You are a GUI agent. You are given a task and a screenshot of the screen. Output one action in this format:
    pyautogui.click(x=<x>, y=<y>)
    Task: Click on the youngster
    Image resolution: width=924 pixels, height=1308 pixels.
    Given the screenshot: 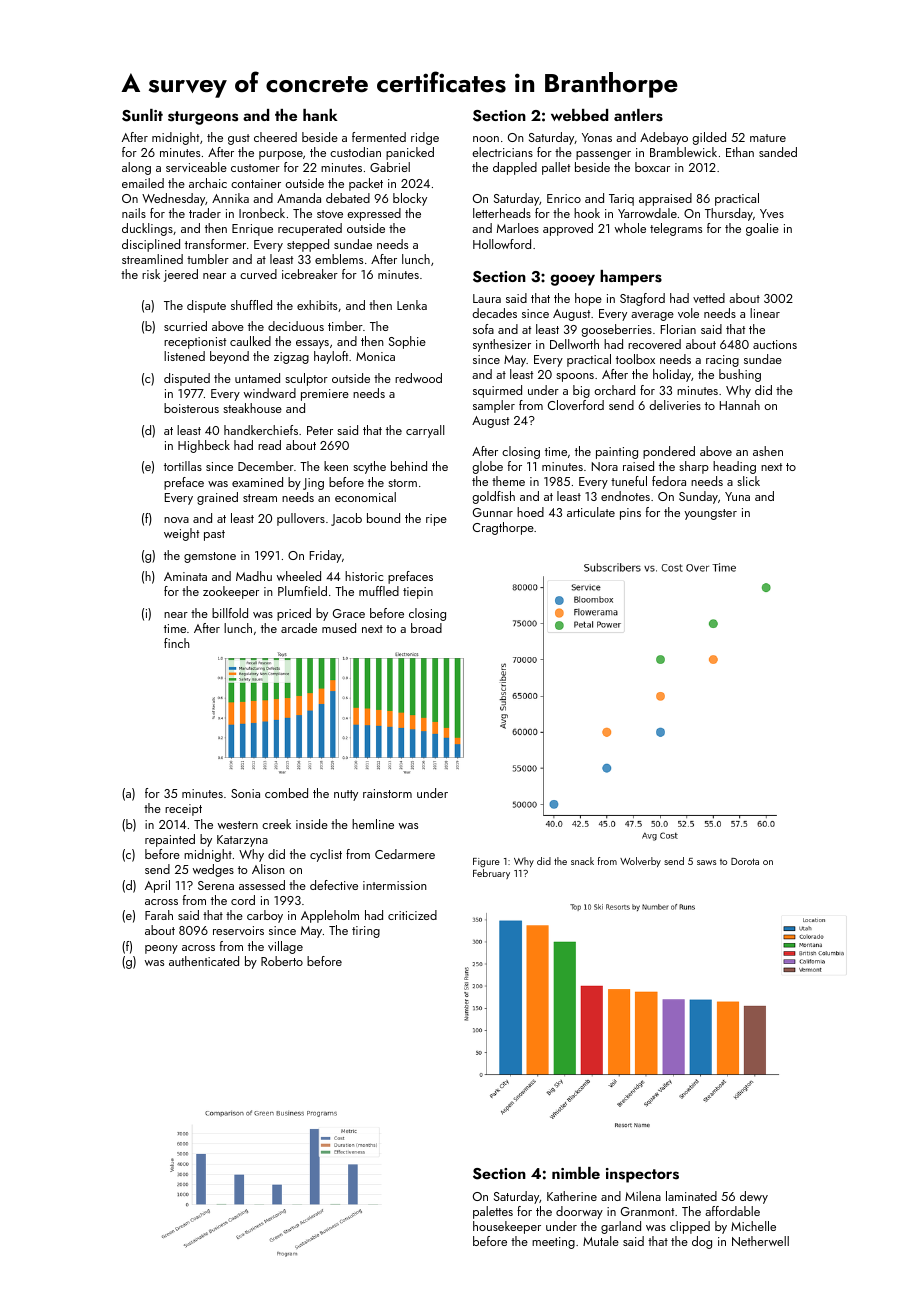 What is the action you would take?
    pyautogui.click(x=710, y=514)
